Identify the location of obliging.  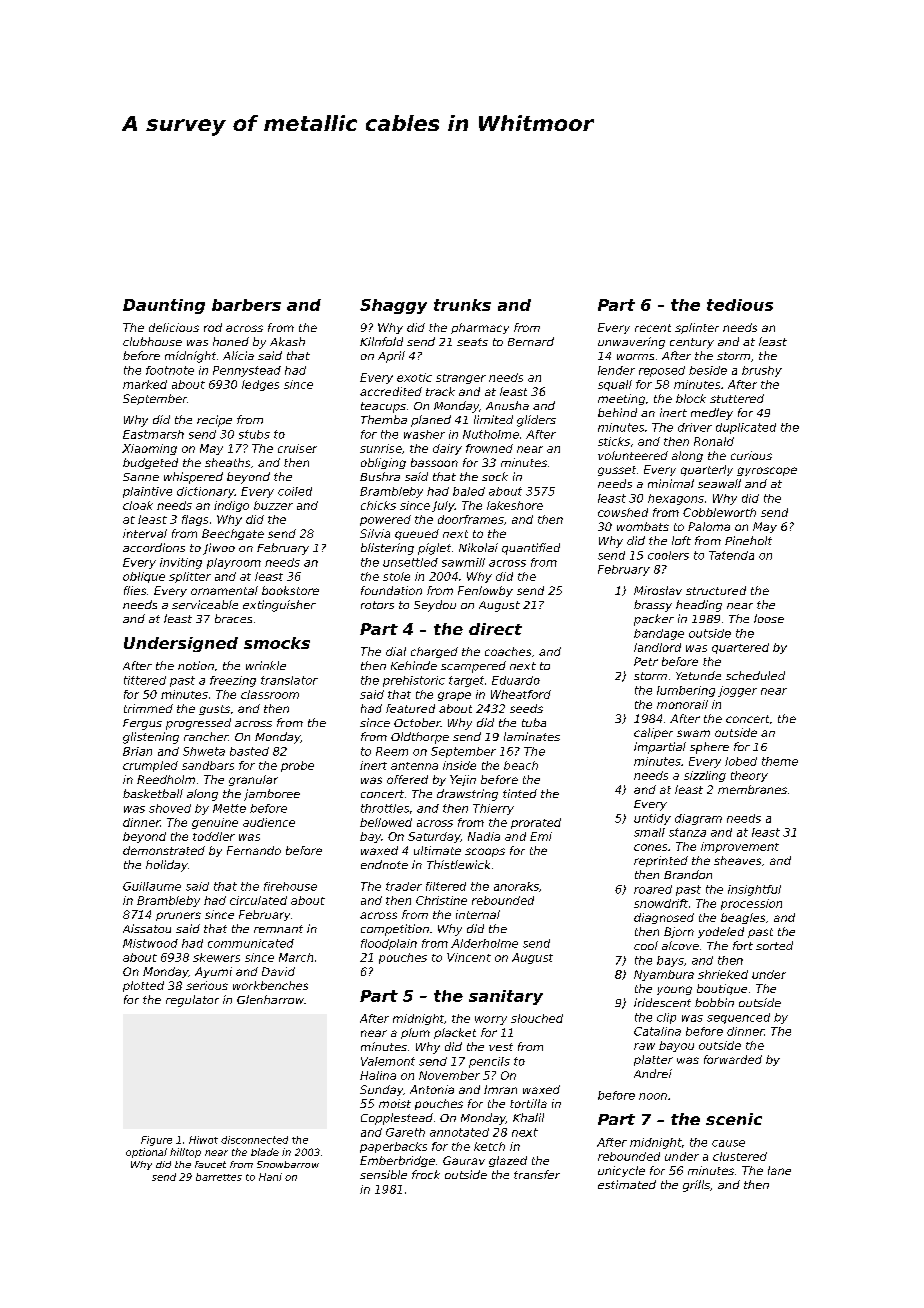
(383, 463).
